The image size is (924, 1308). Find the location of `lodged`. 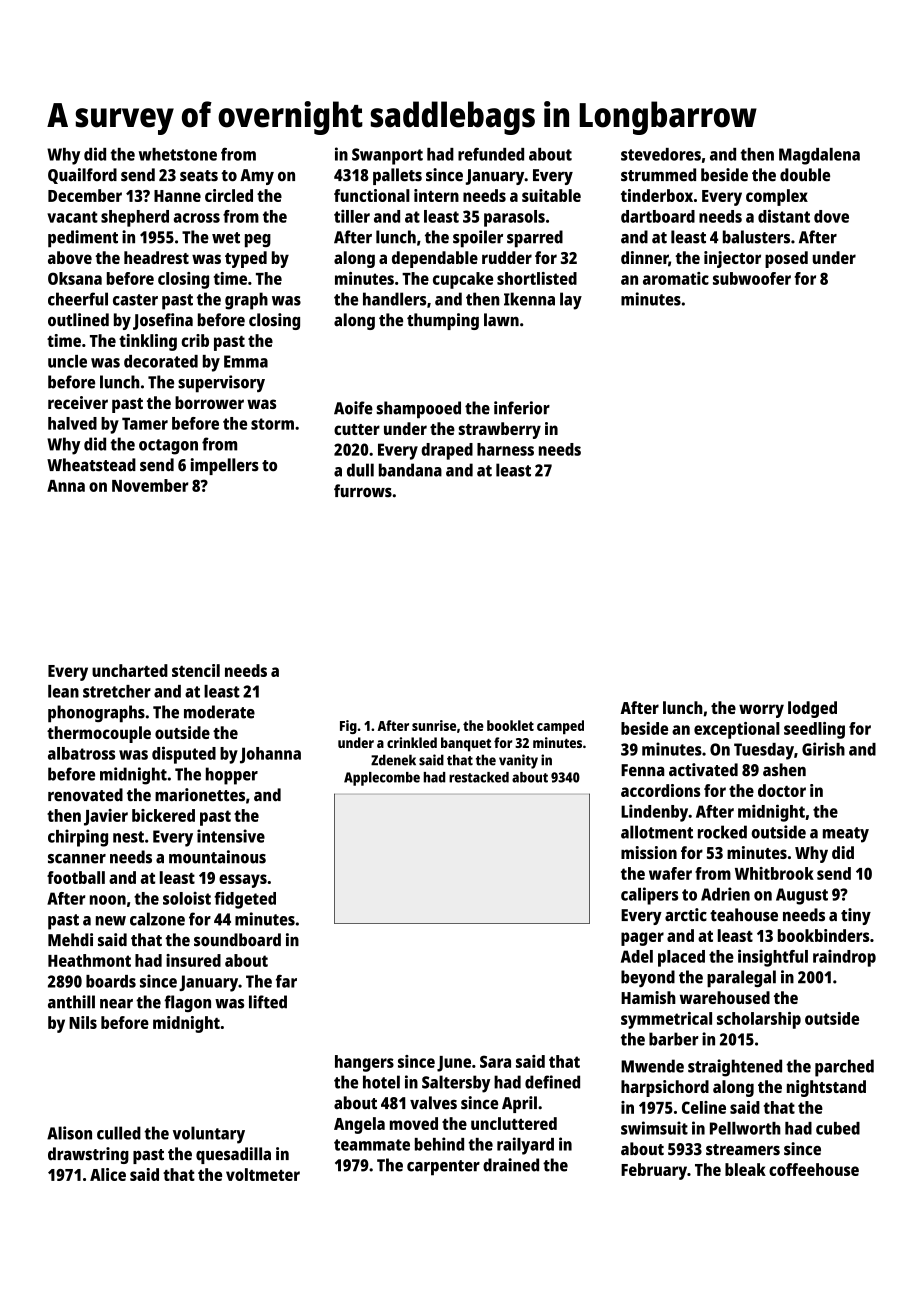

lodged is located at coordinates (812, 709).
